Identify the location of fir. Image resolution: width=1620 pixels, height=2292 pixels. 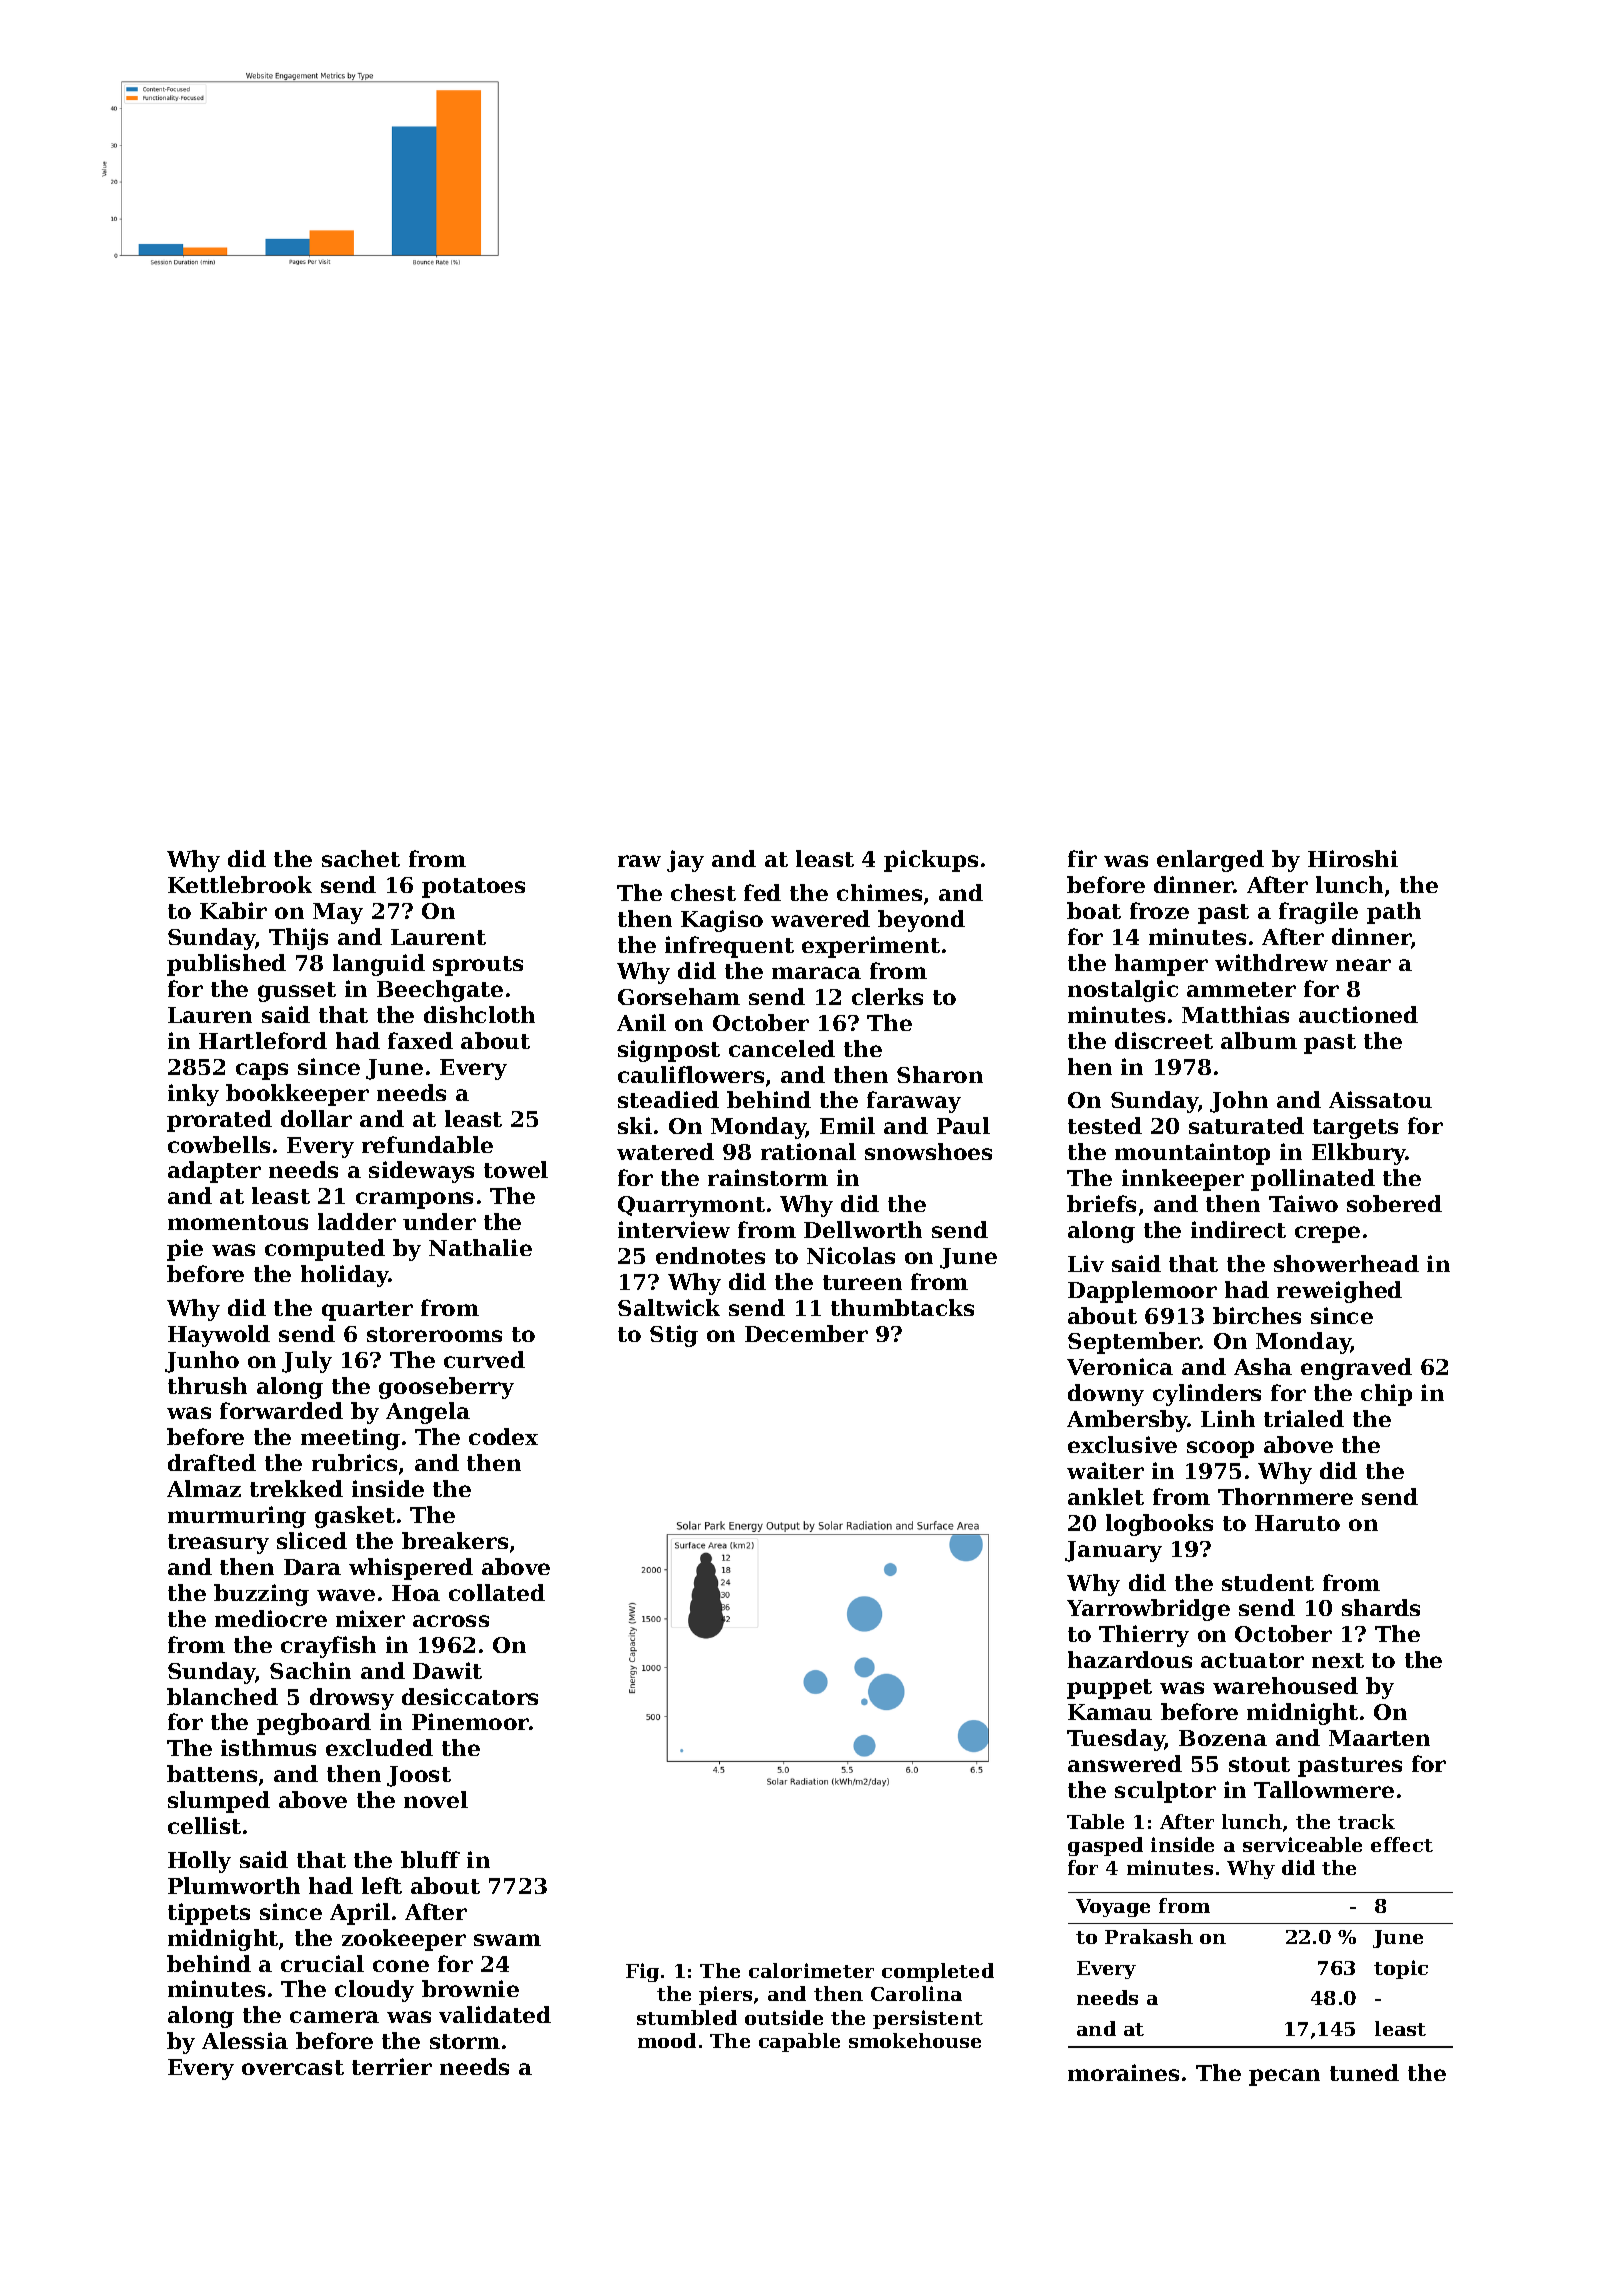
(1082, 858).
